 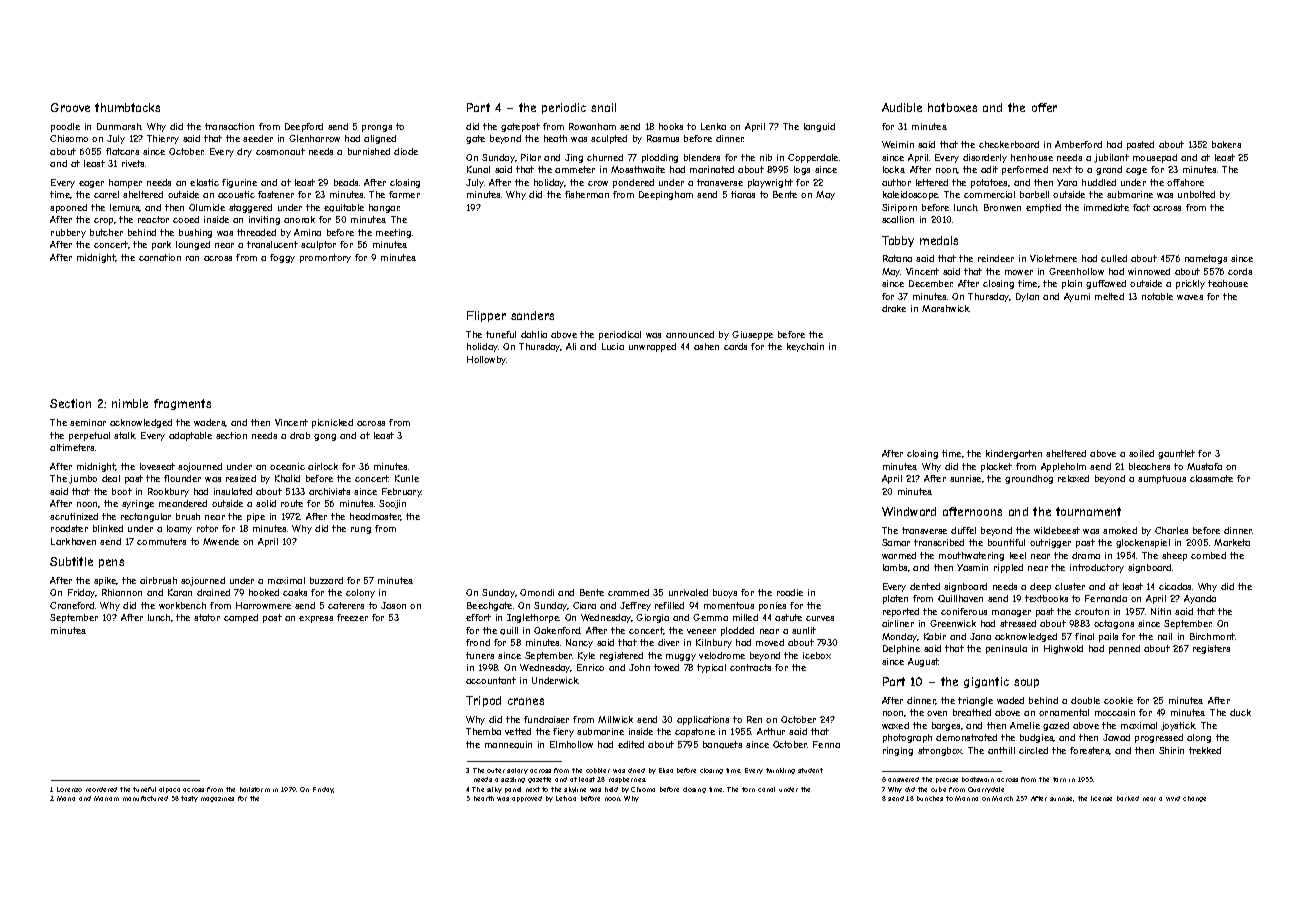 I want to click on winnowed, so click(x=1149, y=271).
